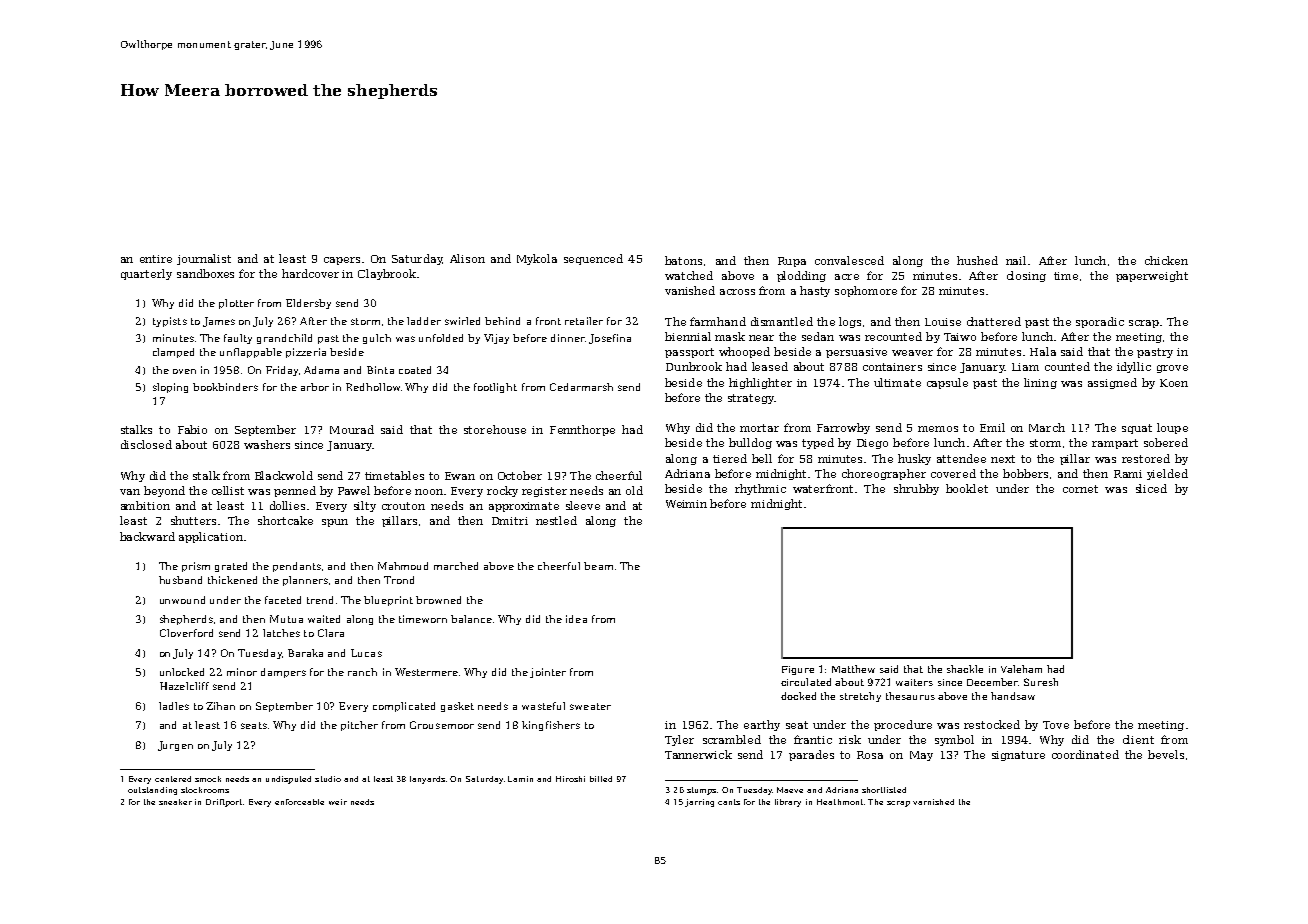  Describe the element at coordinates (299, 802) in the screenshot. I see `enforceable` at that location.
